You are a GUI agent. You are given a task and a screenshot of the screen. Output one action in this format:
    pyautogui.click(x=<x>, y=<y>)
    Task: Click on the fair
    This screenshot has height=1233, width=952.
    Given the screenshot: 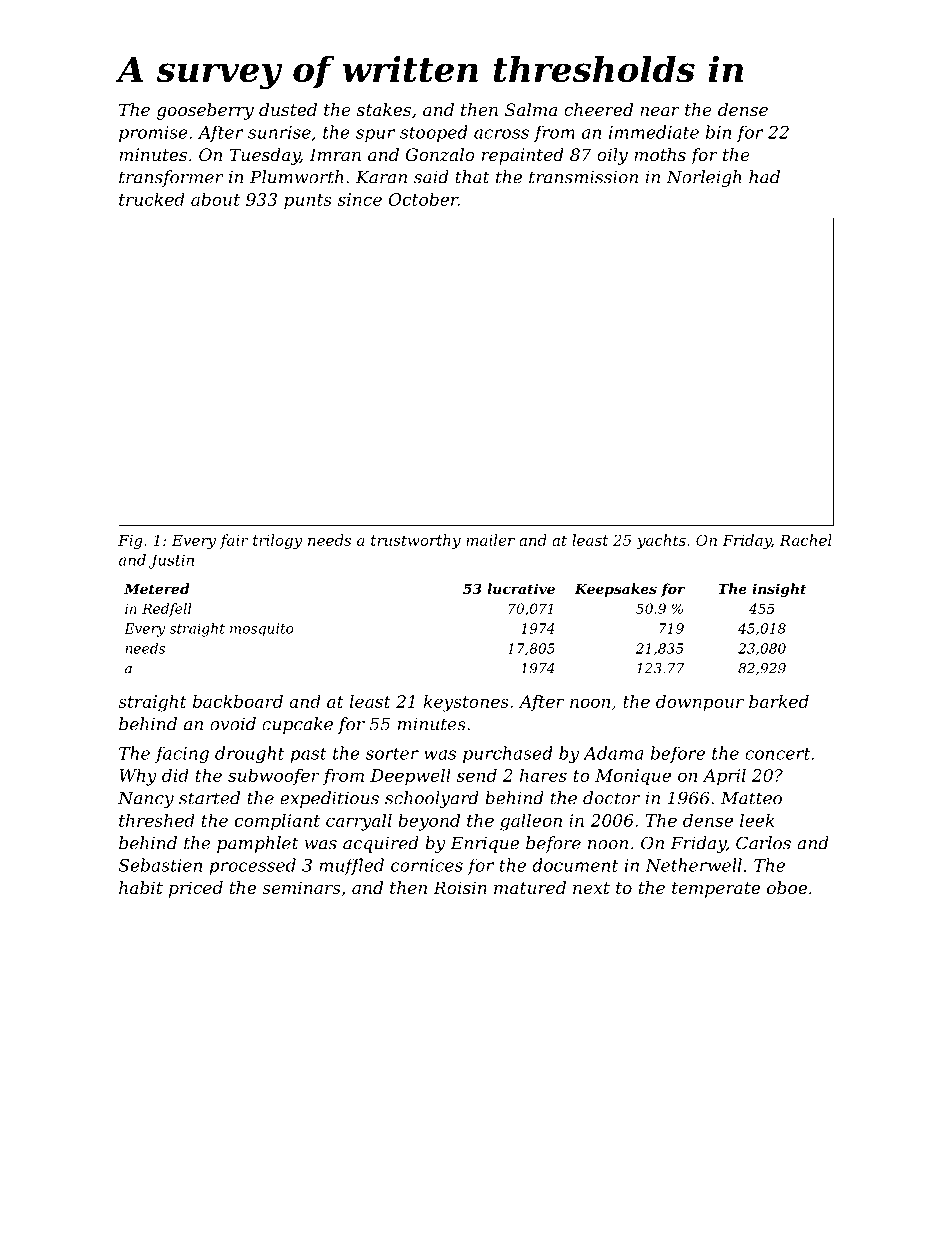 What is the action you would take?
    pyautogui.click(x=234, y=541)
